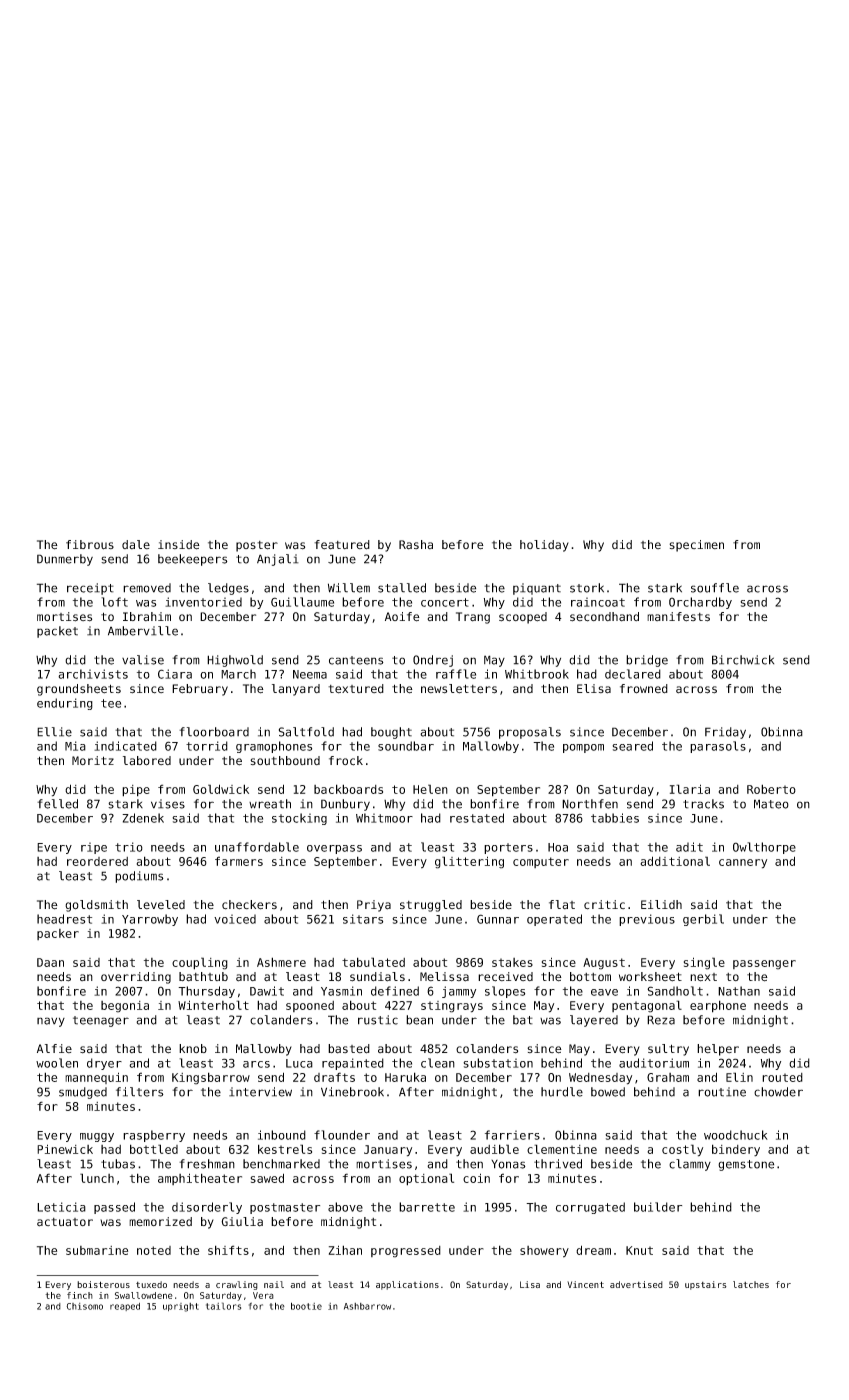 The image size is (849, 1400). I want to click on helper, so click(718, 1050).
